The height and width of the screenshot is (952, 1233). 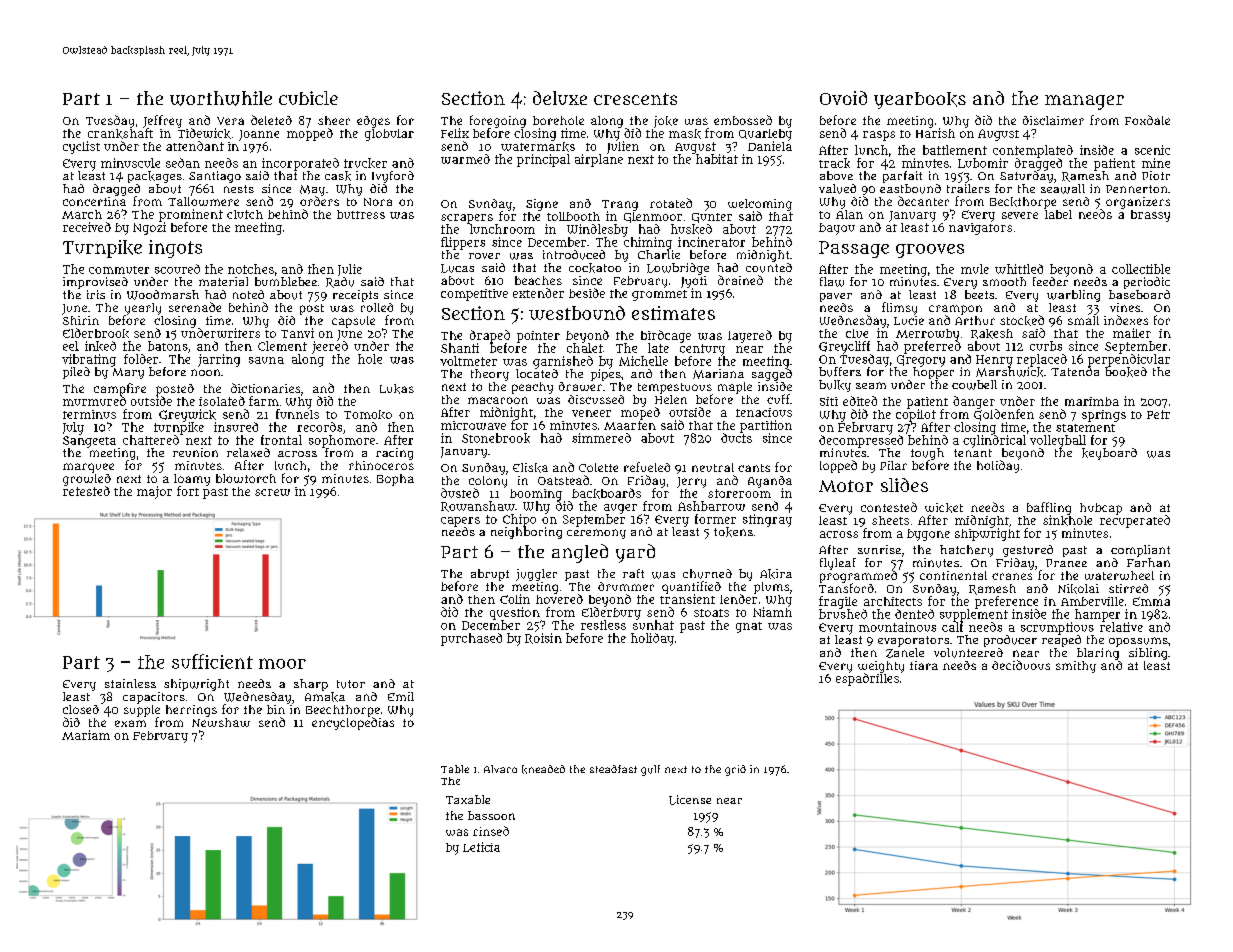 I want to click on worthwhile, so click(x=221, y=98).
